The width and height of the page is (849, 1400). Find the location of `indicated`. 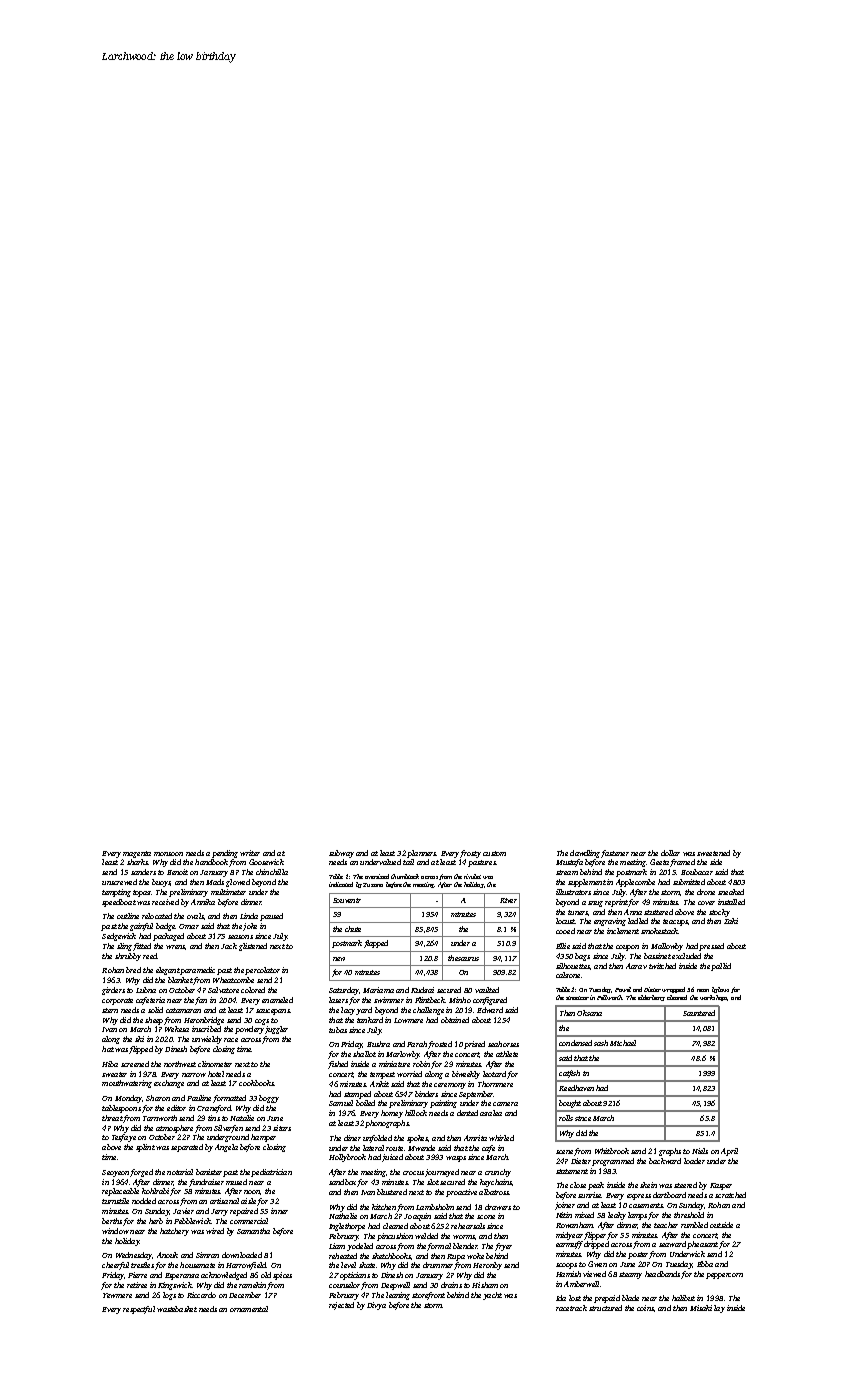

indicated is located at coordinates (341, 884).
